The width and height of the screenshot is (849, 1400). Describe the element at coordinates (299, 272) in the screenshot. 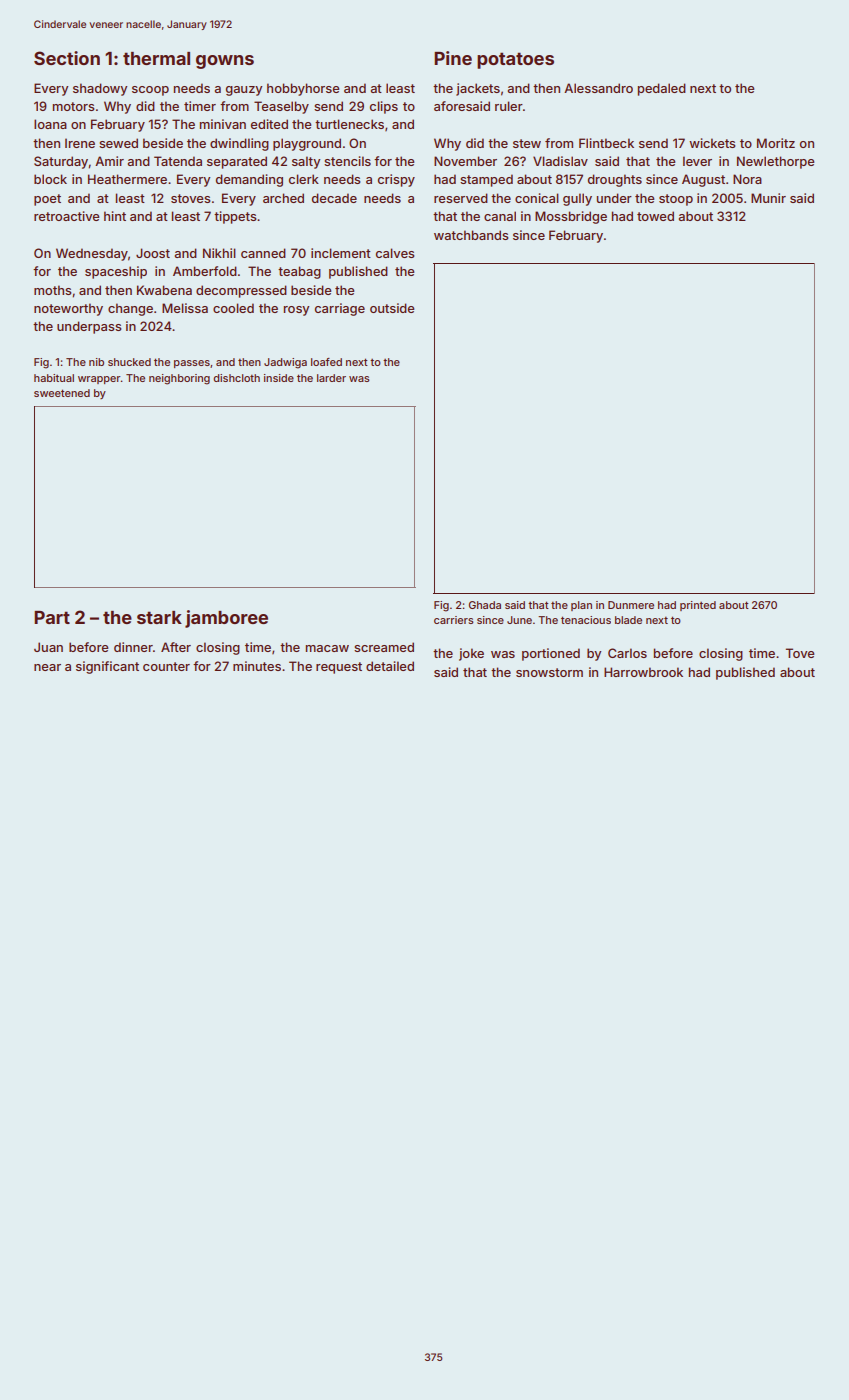

I see `teabag` at that location.
